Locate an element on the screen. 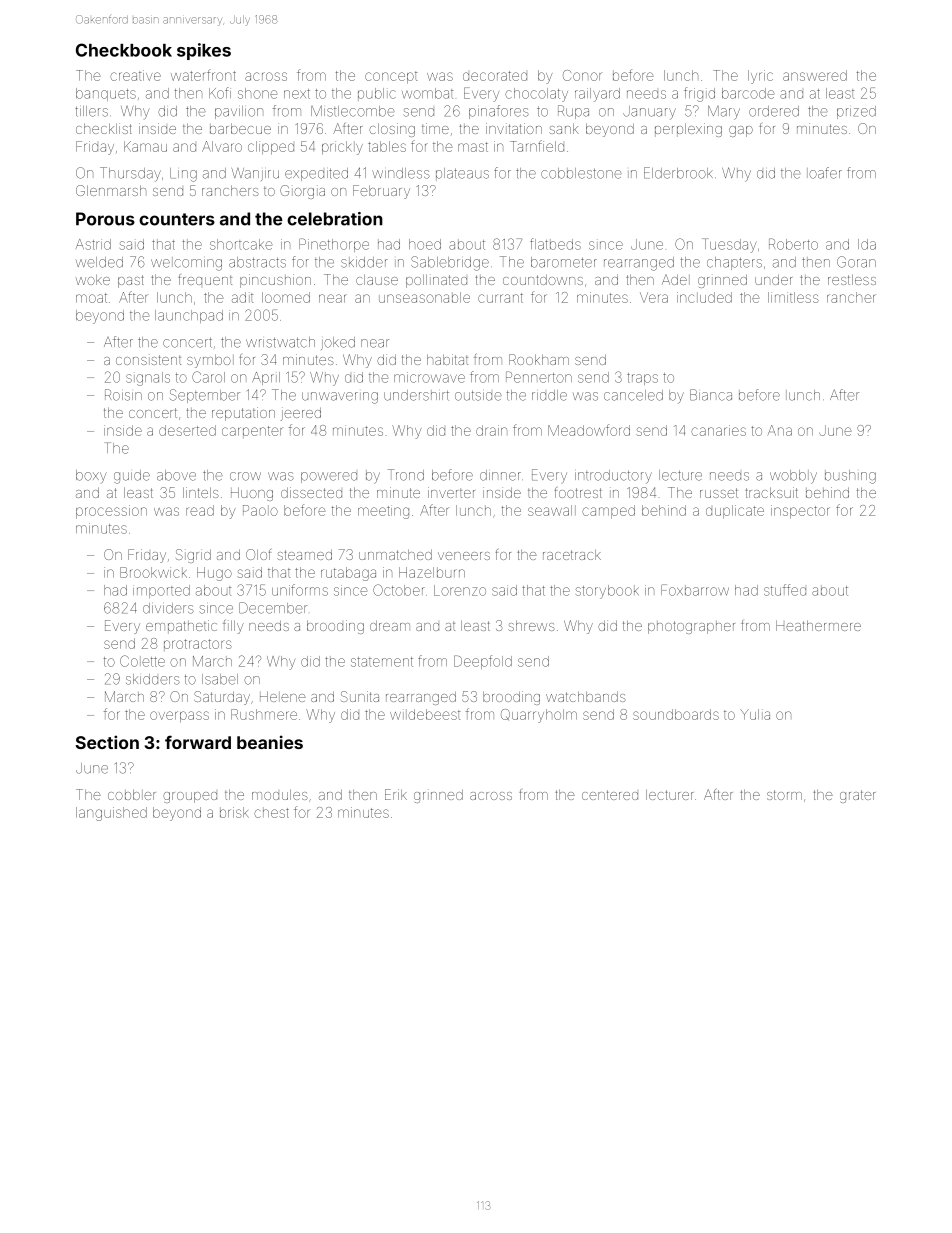  wildebeest is located at coordinates (425, 714).
